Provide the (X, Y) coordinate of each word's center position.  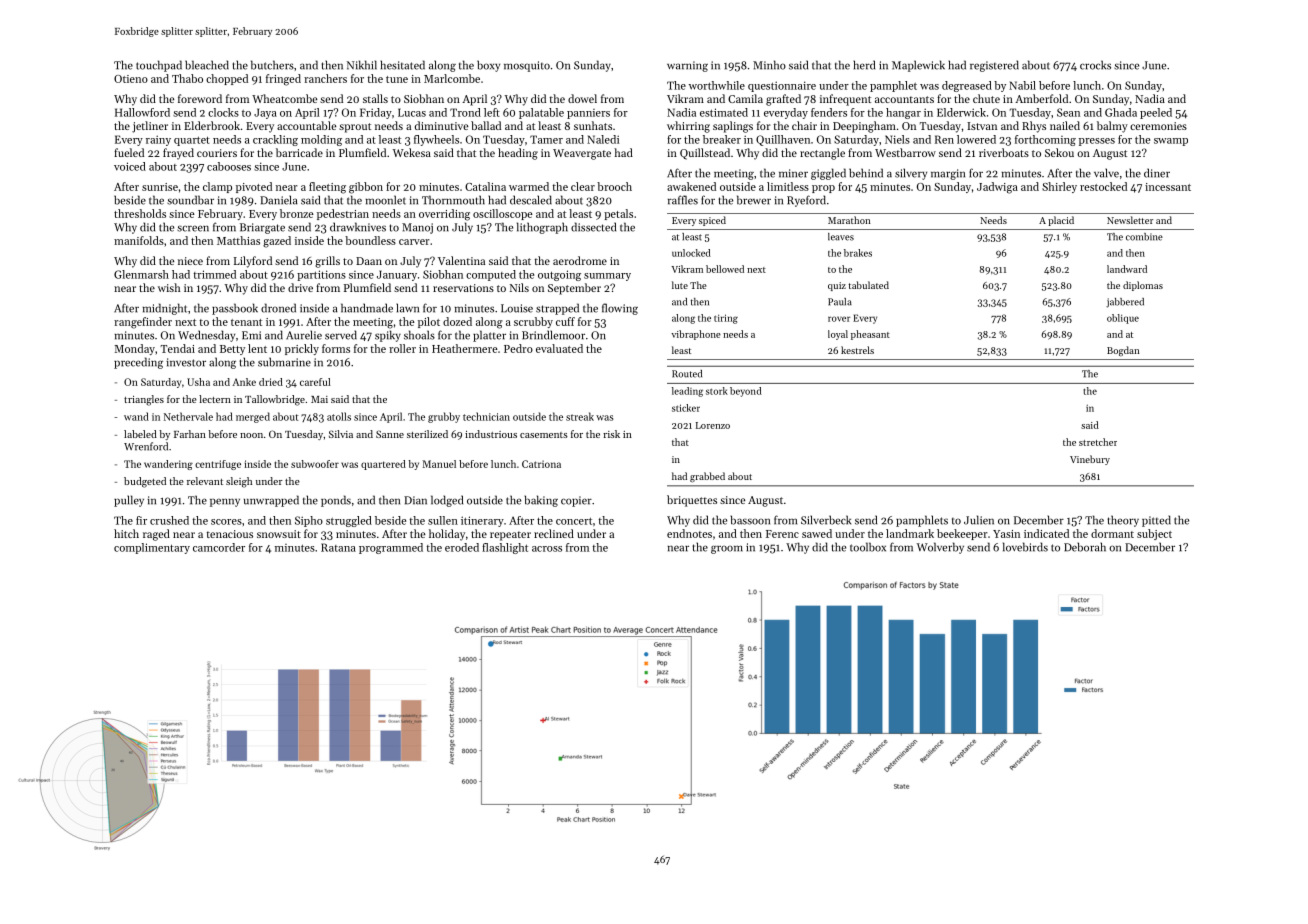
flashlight (505, 548)
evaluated (559, 348)
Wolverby (940, 548)
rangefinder (143, 323)
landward (1127, 269)
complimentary (152, 548)
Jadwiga (997, 188)
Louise (517, 308)
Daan (369, 261)
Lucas (412, 112)
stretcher (1098, 442)
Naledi (603, 139)
